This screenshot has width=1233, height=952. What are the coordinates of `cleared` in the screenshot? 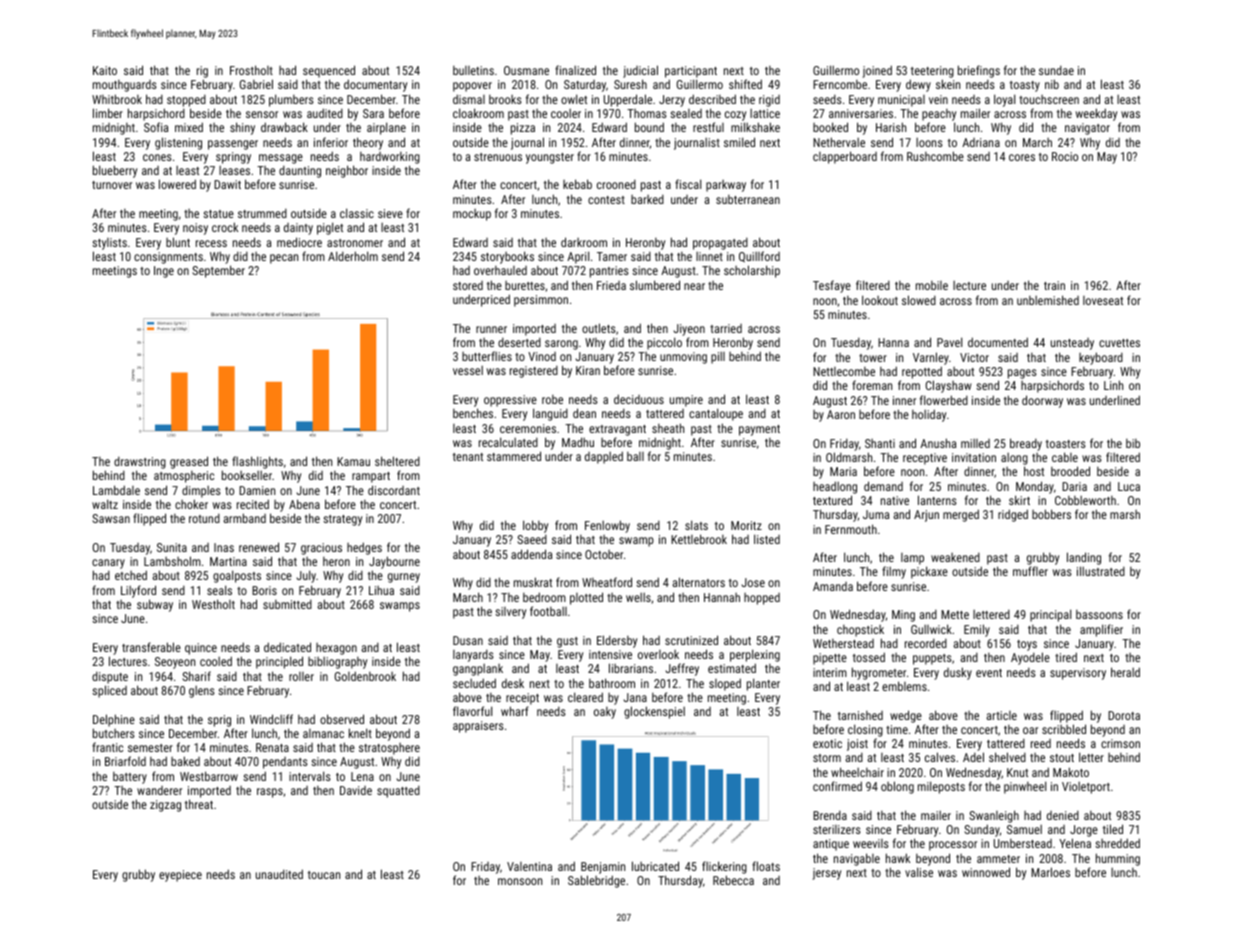 It's located at (585, 697).
